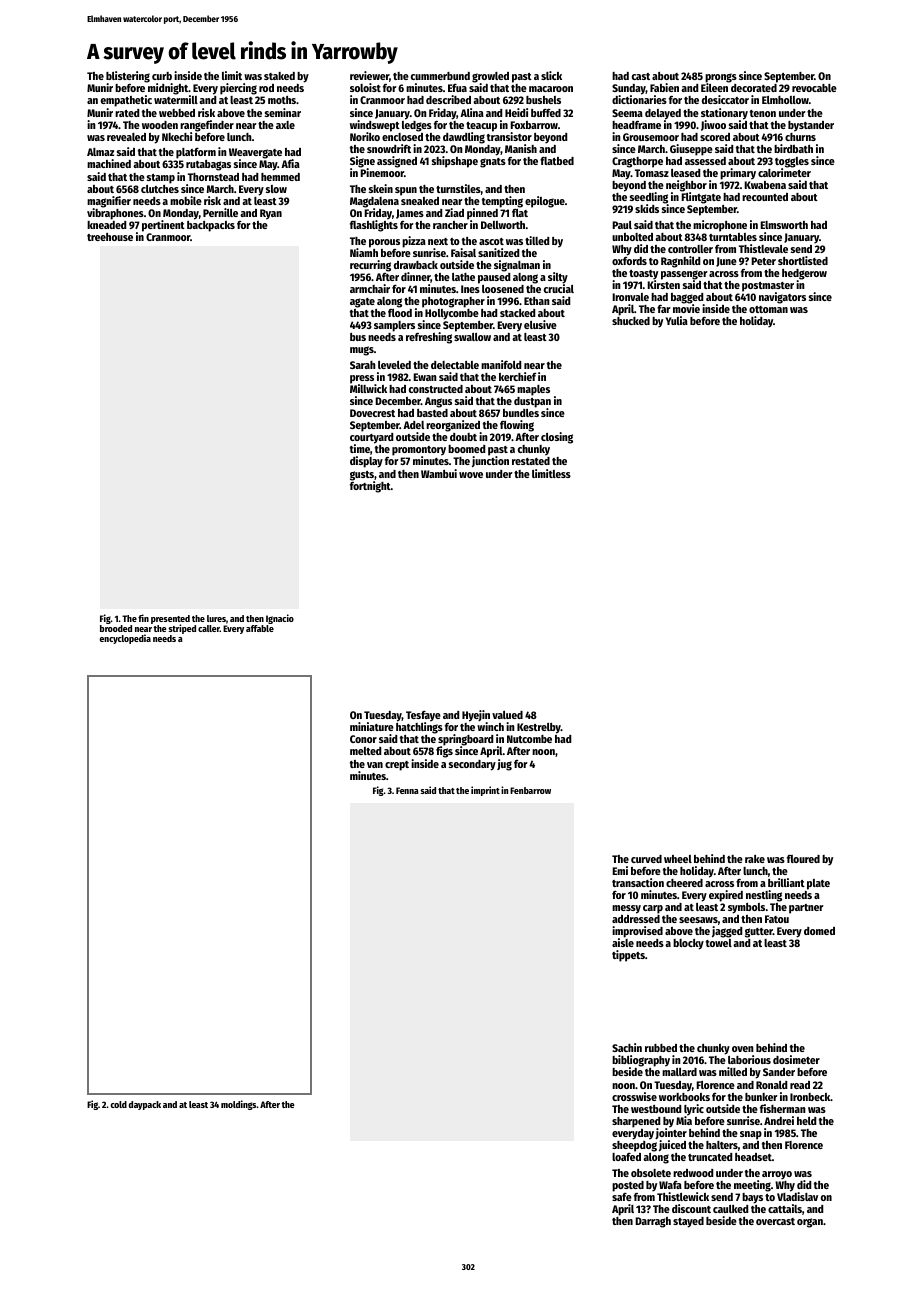  I want to click on restated, so click(531, 461).
